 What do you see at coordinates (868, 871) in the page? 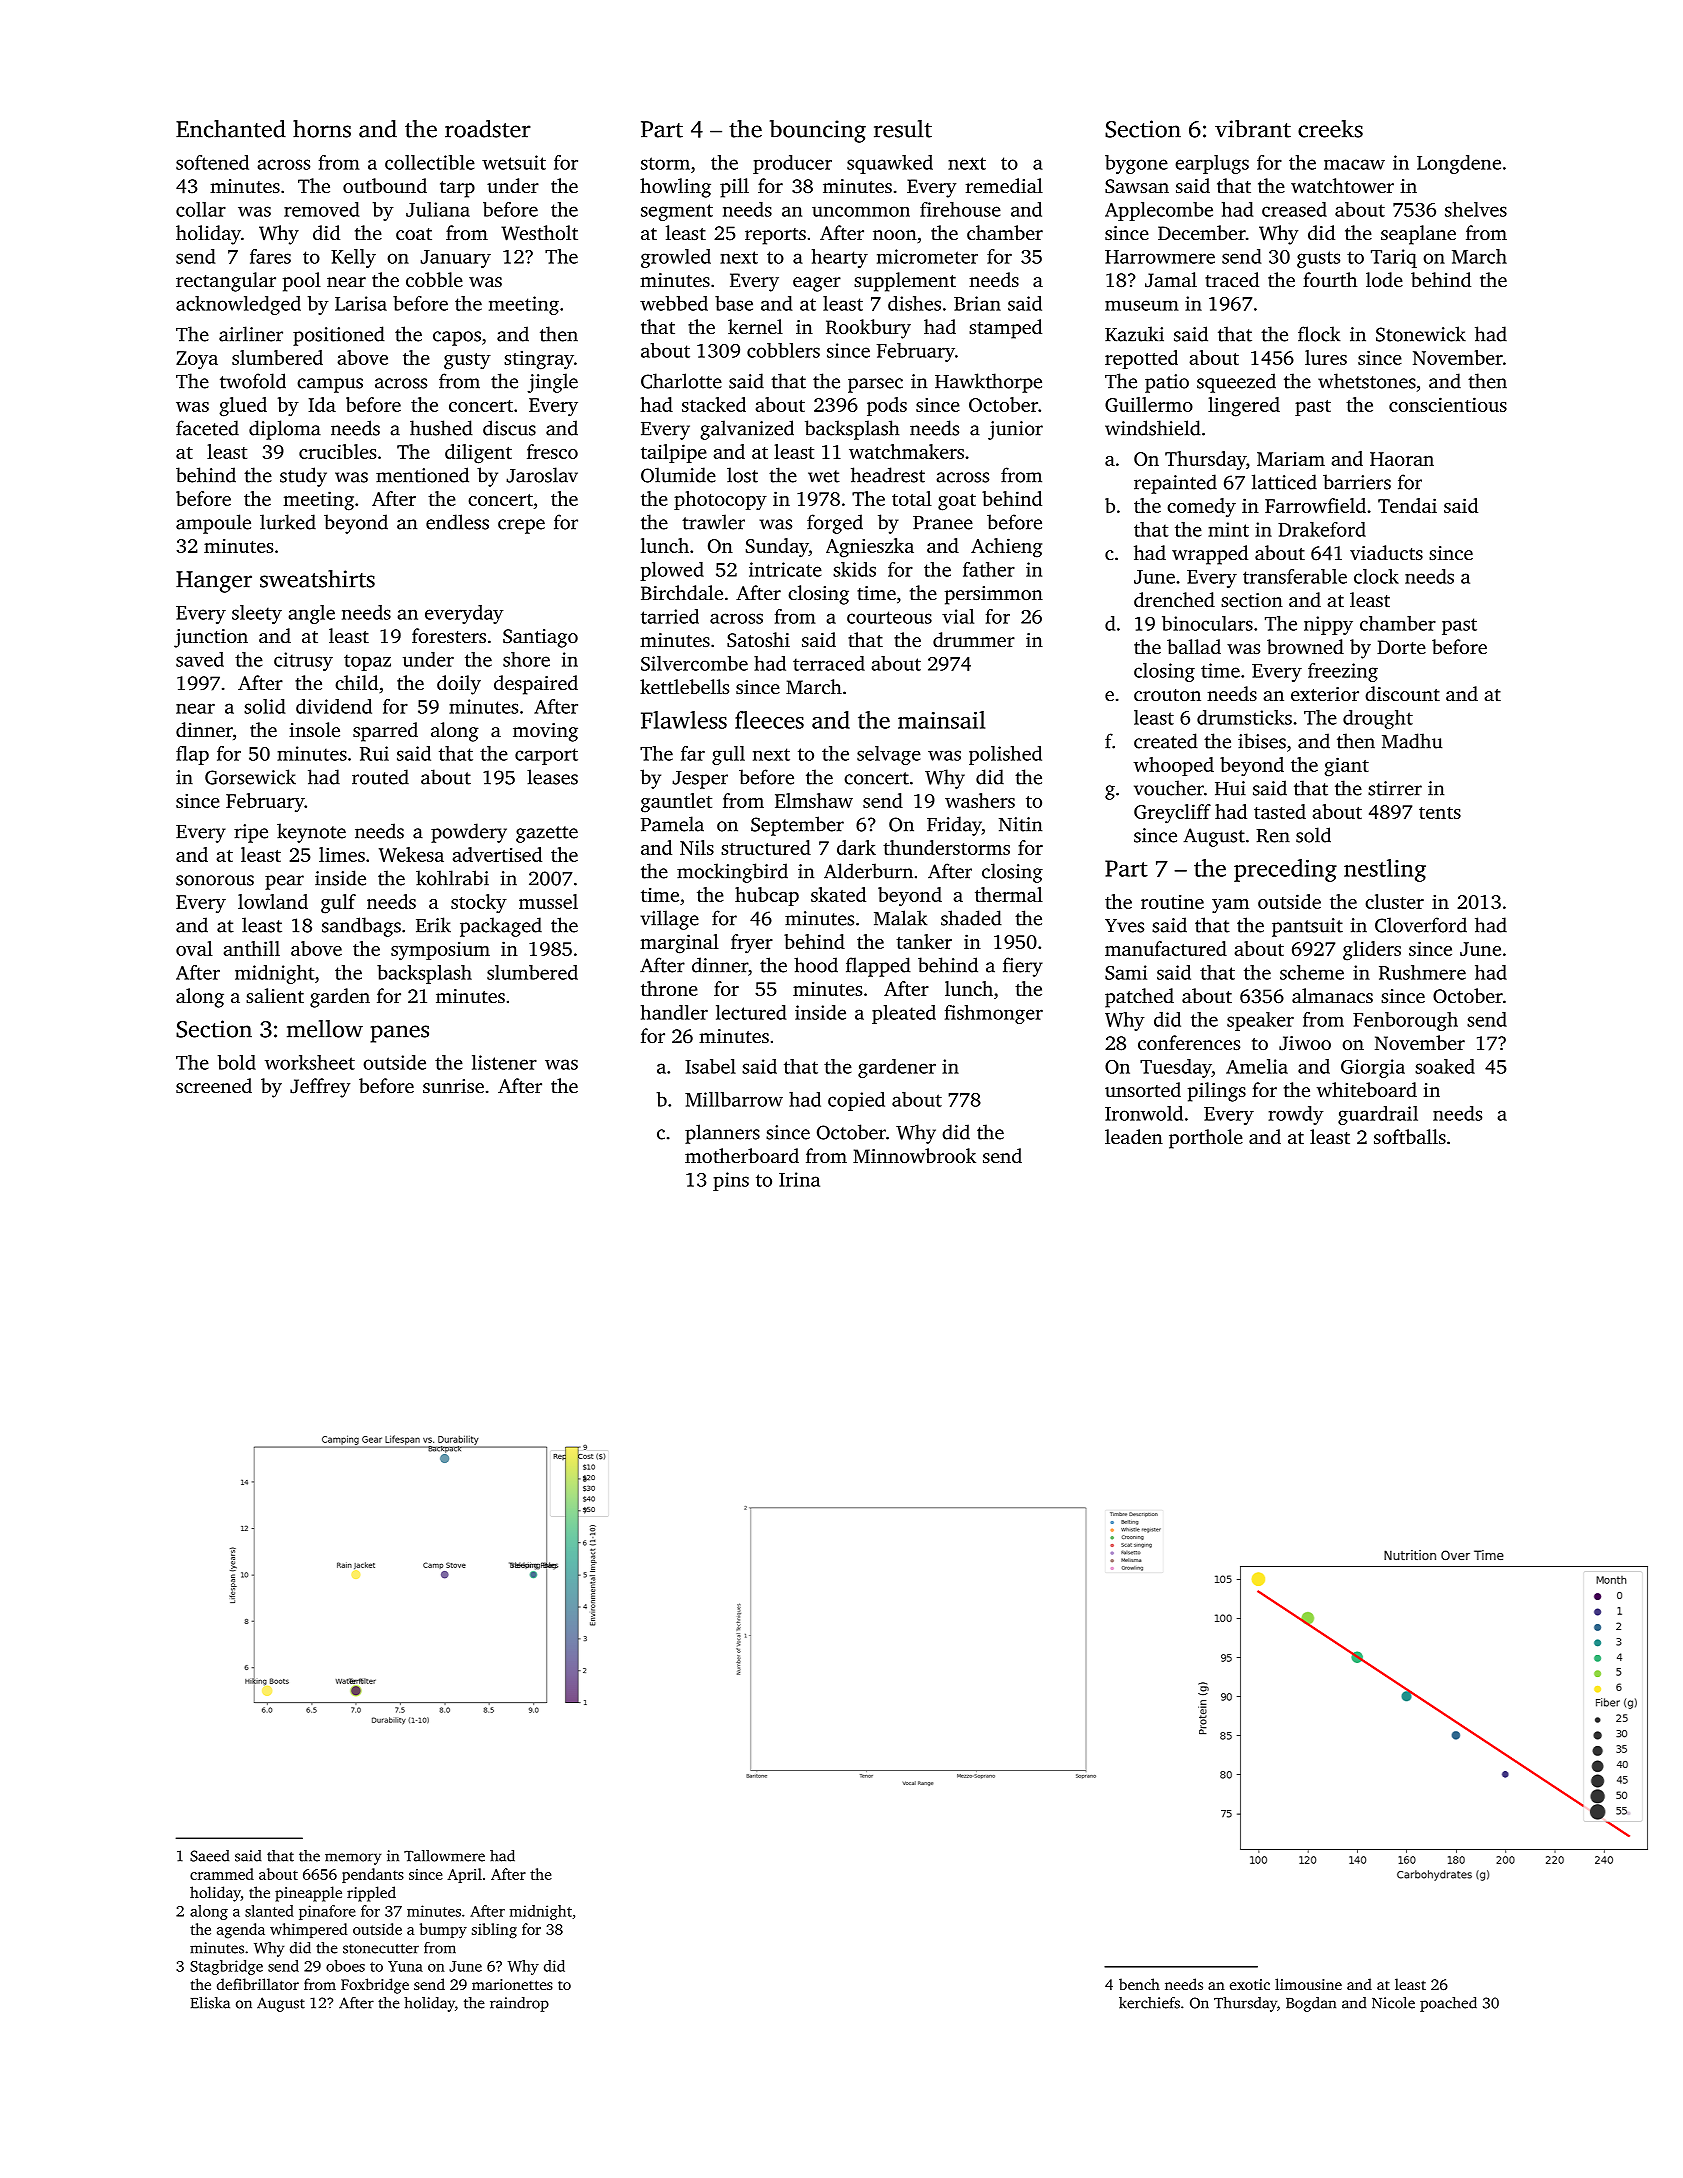
I see `Alderburn` at bounding box center [868, 871].
